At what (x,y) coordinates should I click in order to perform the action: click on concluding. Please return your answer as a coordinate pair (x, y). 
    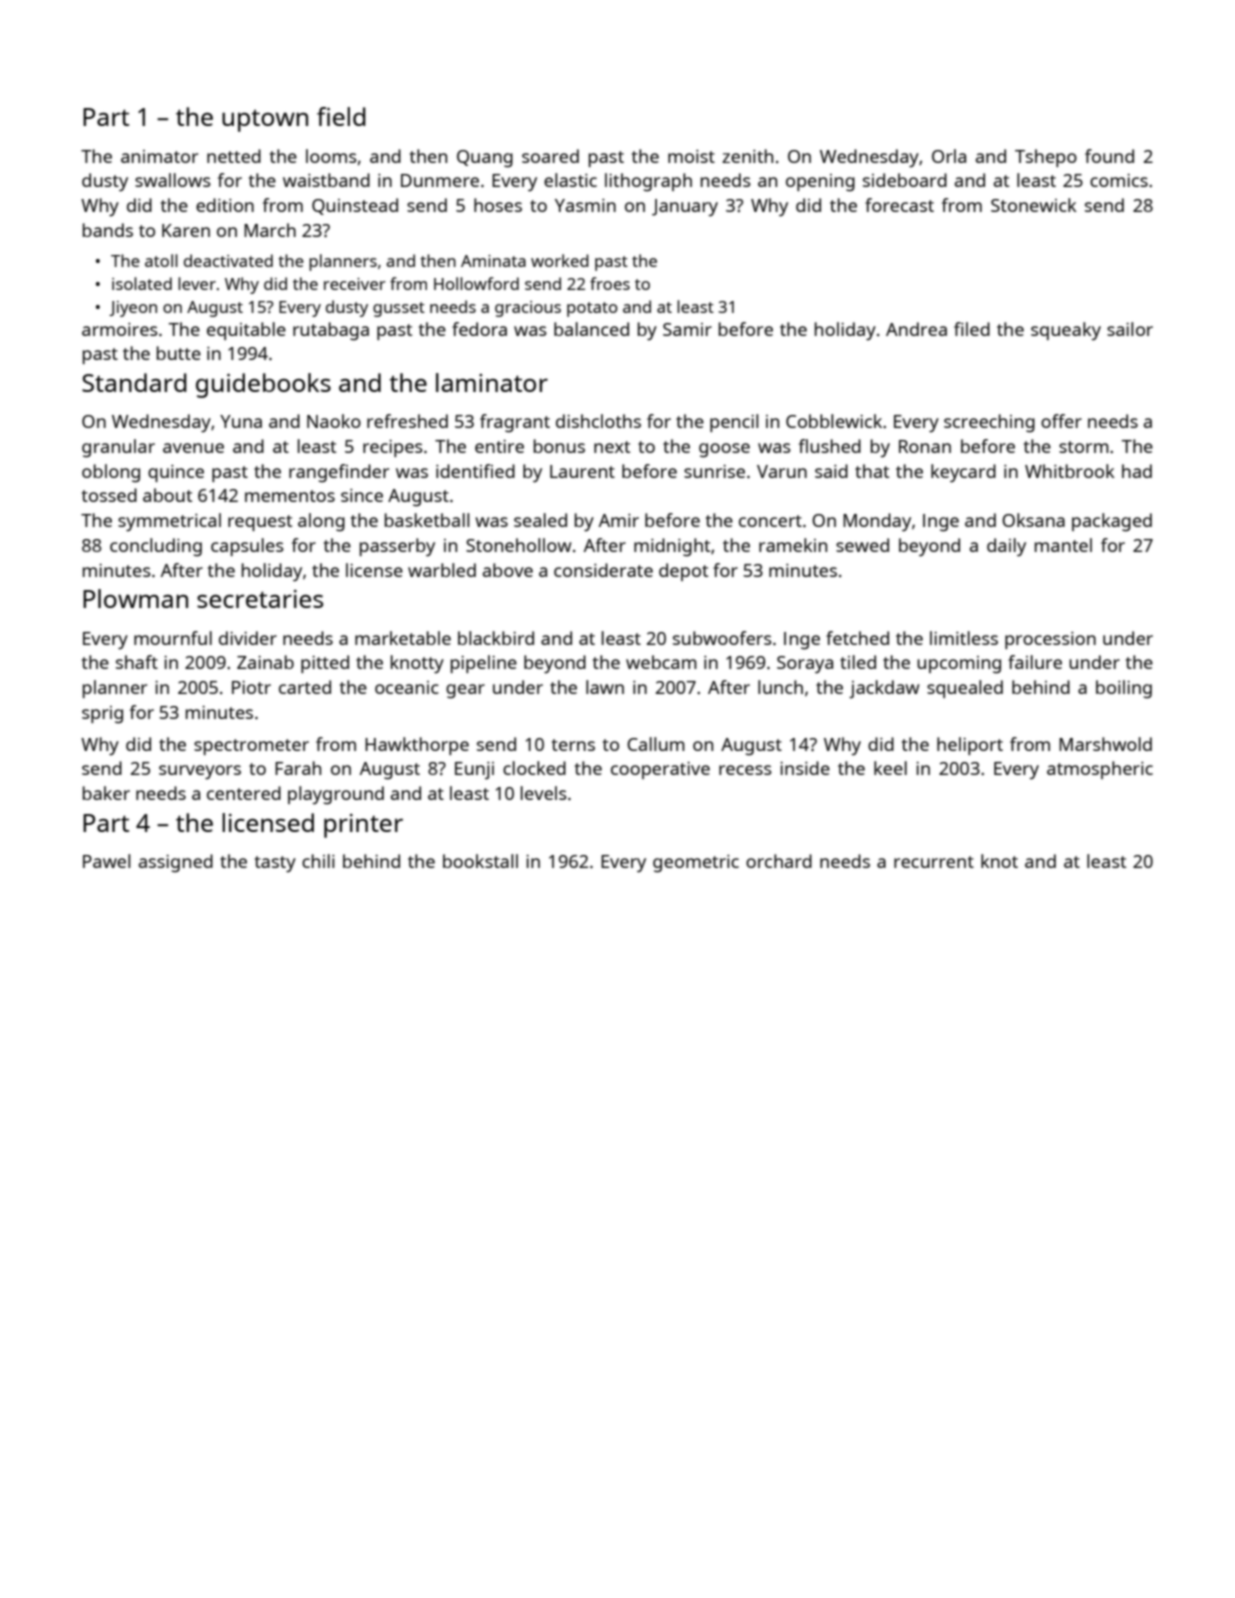
    Looking at the image, I should click on (156, 547).
